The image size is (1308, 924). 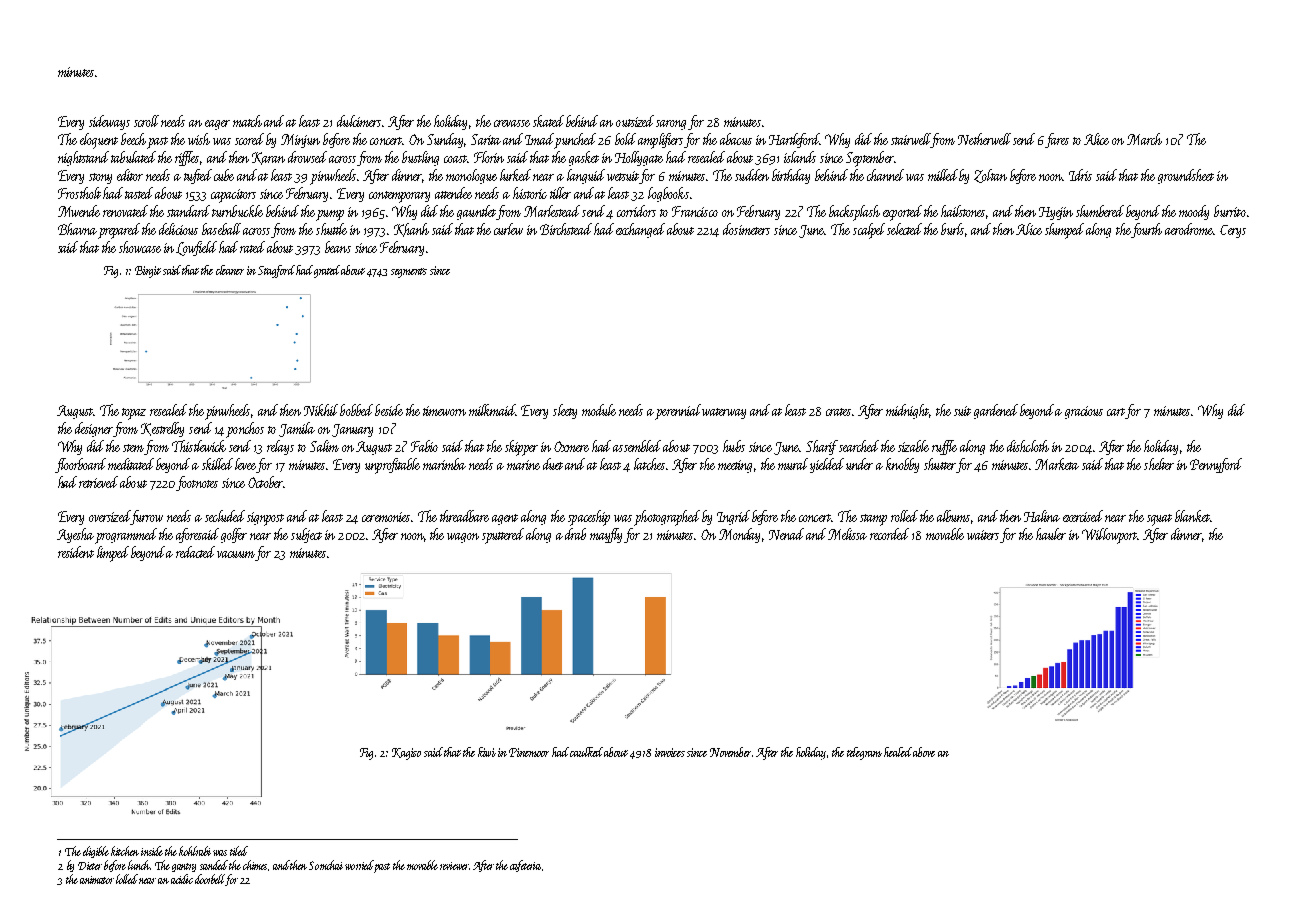 I want to click on Birgit, so click(x=148, y=272).
